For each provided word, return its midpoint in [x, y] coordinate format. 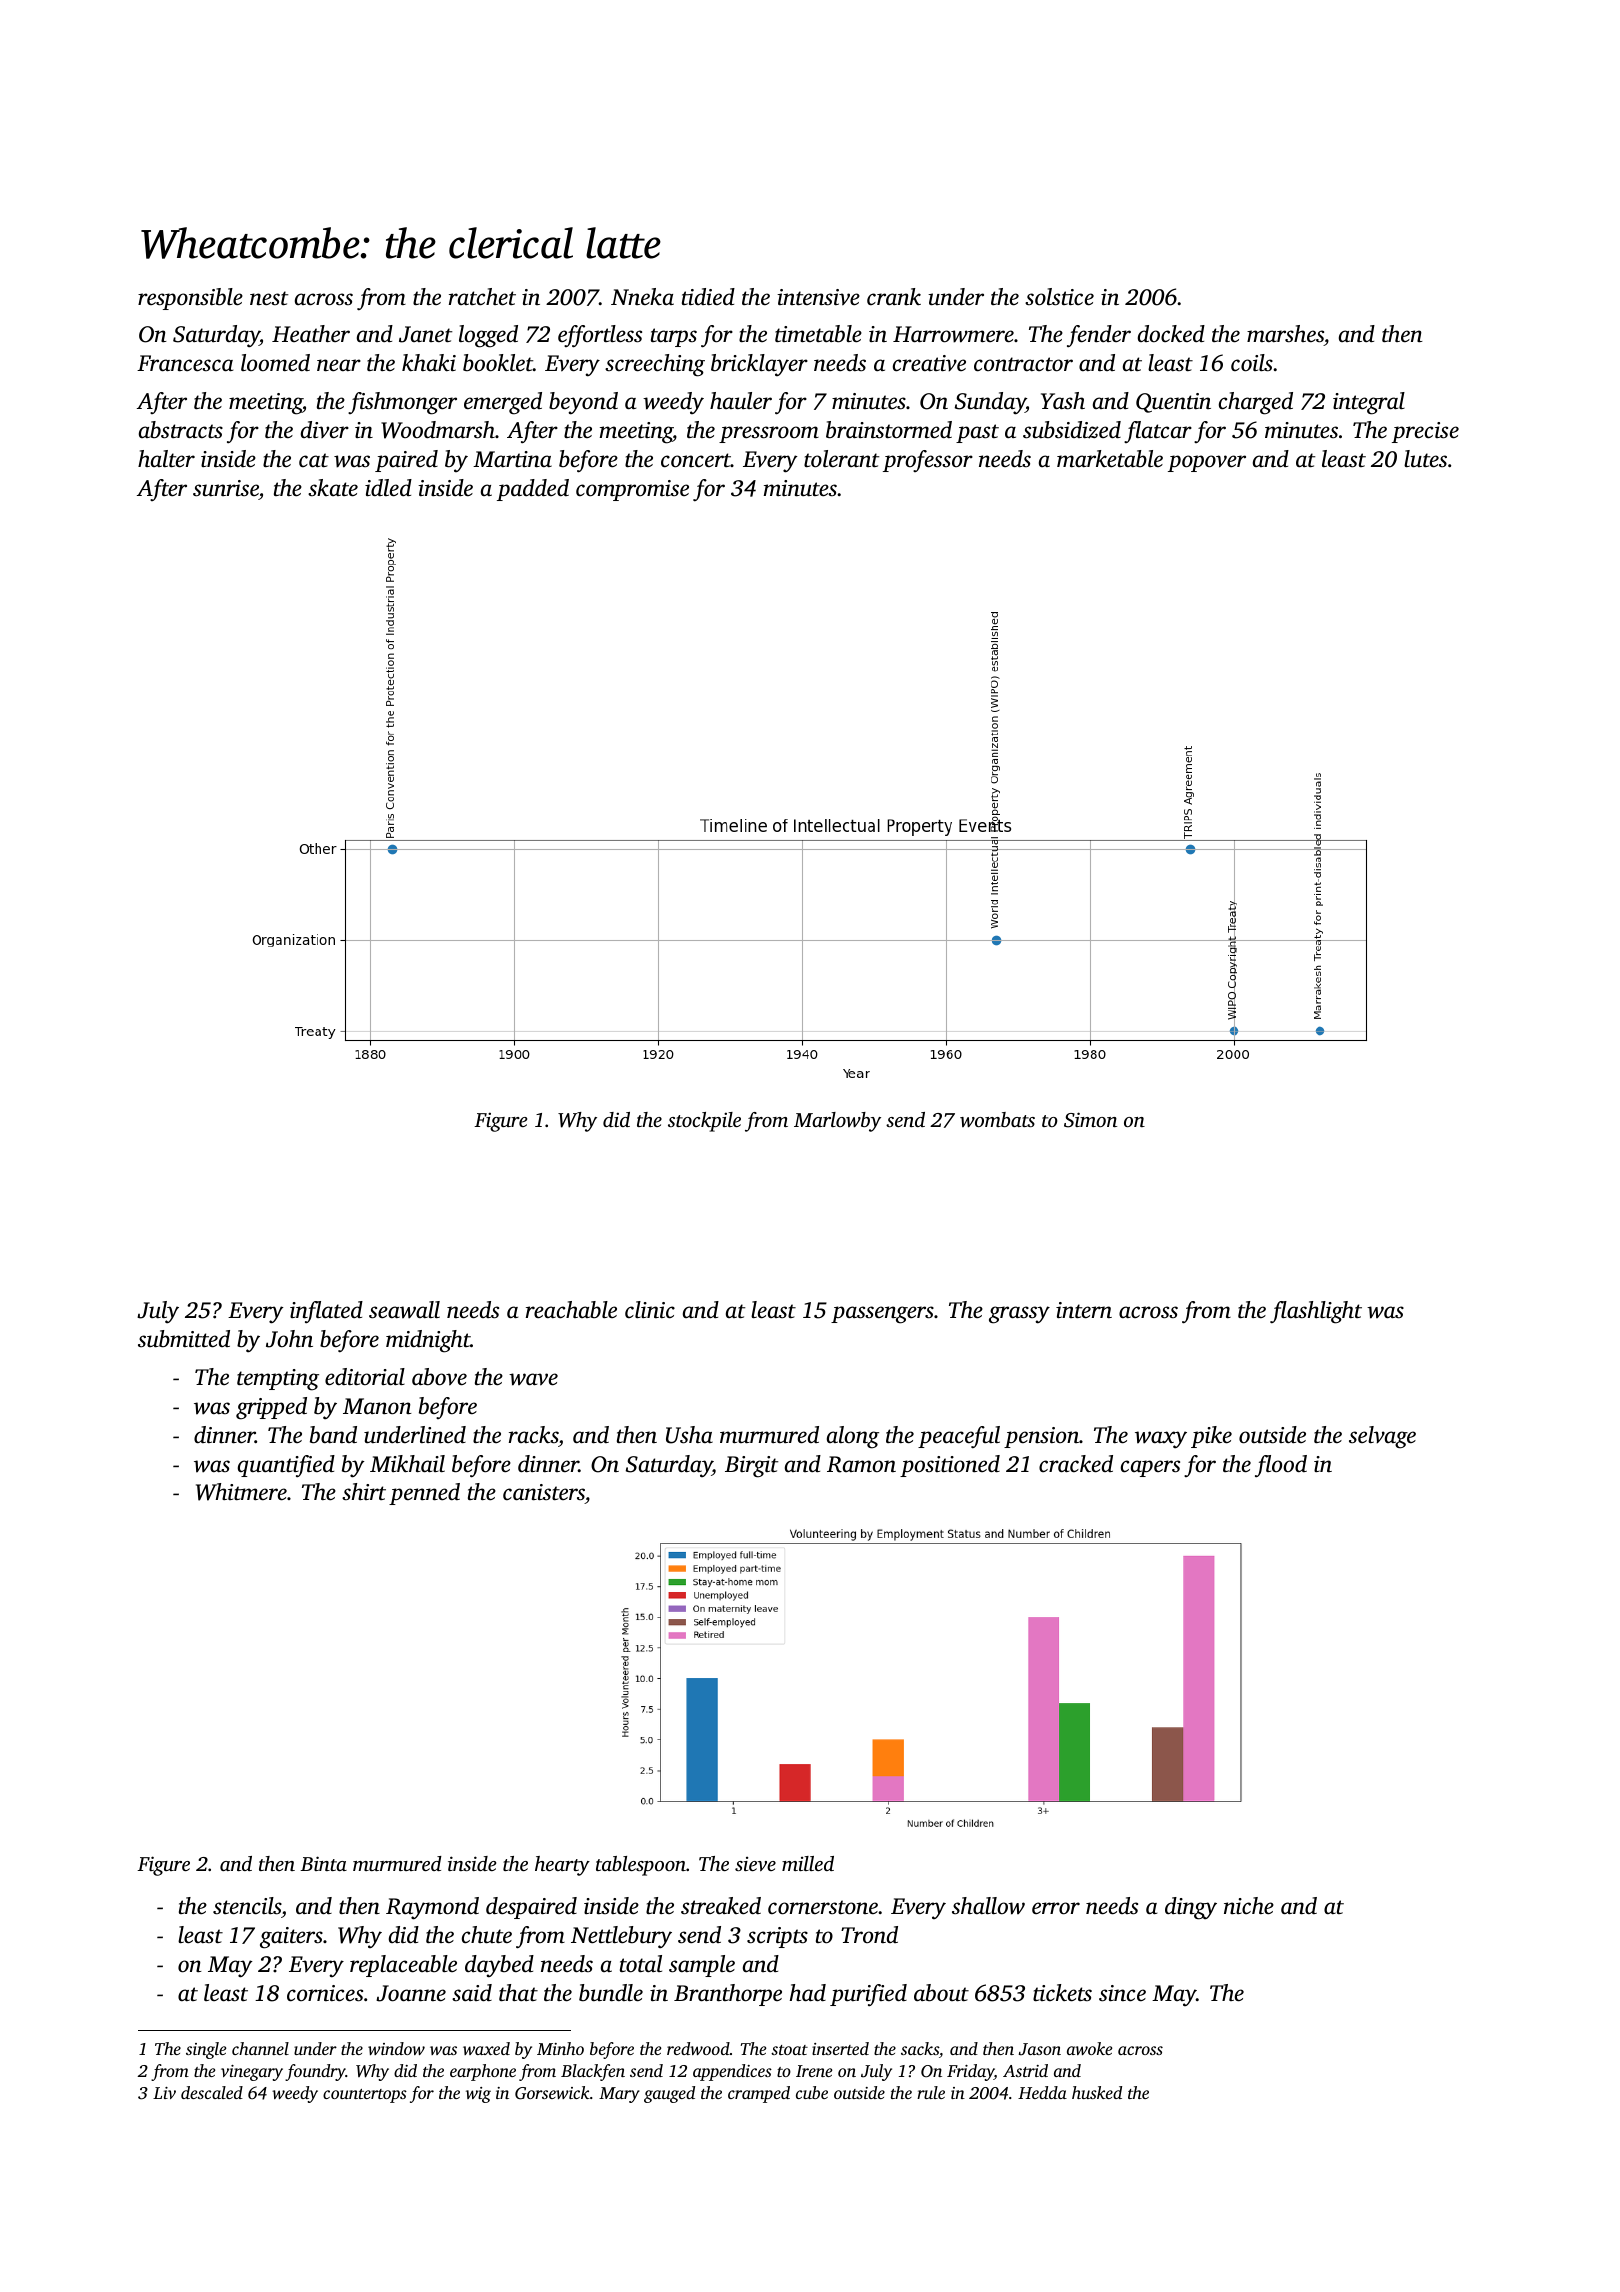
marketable [1110, 459]
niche [1249, 1906]
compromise [632, 490]
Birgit [751, 1467]
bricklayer [759, 365]
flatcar [1158, 432]
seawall [404, 1310]
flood [1281, 1466]
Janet [425, 334]
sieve [755, 1863]
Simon [1090, 1120]
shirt [364, 1491]
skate [333, 488]
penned [424, 1494]
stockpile [704, 1122]
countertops [365, 2096]
